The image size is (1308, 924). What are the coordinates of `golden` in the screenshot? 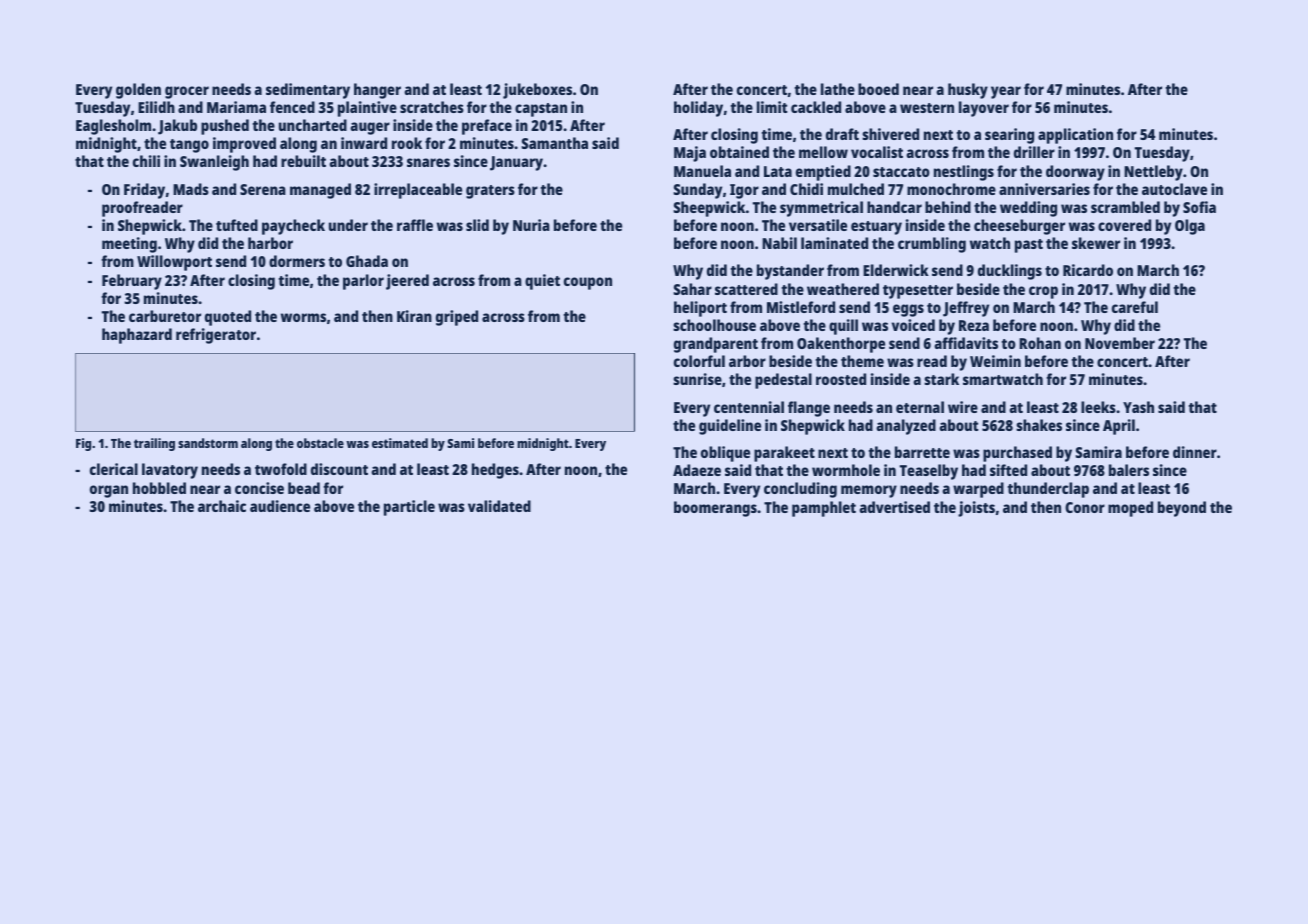 It's located at (138, 91).
